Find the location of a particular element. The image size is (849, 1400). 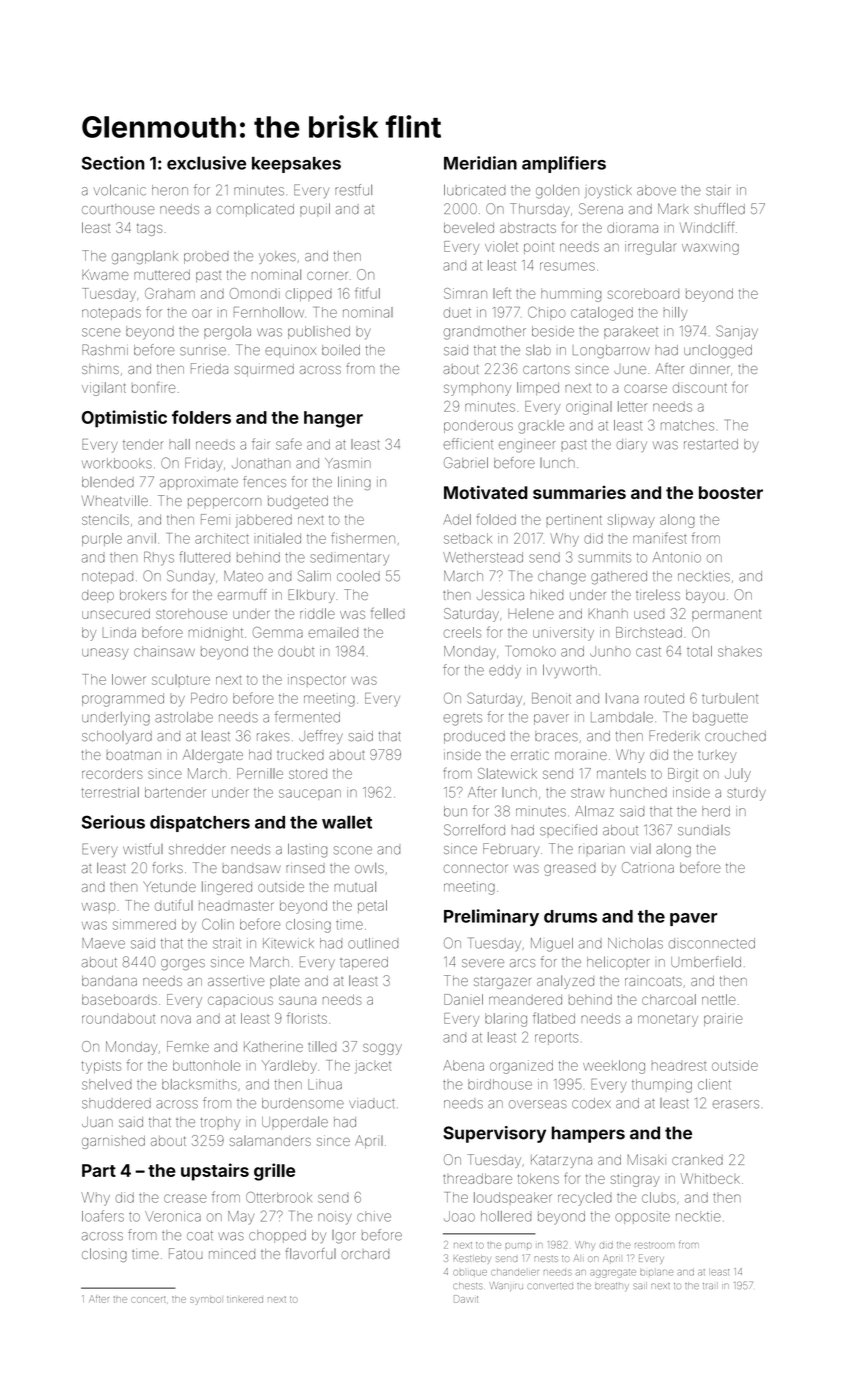

Meridian is located at coordinates (480, 163).
